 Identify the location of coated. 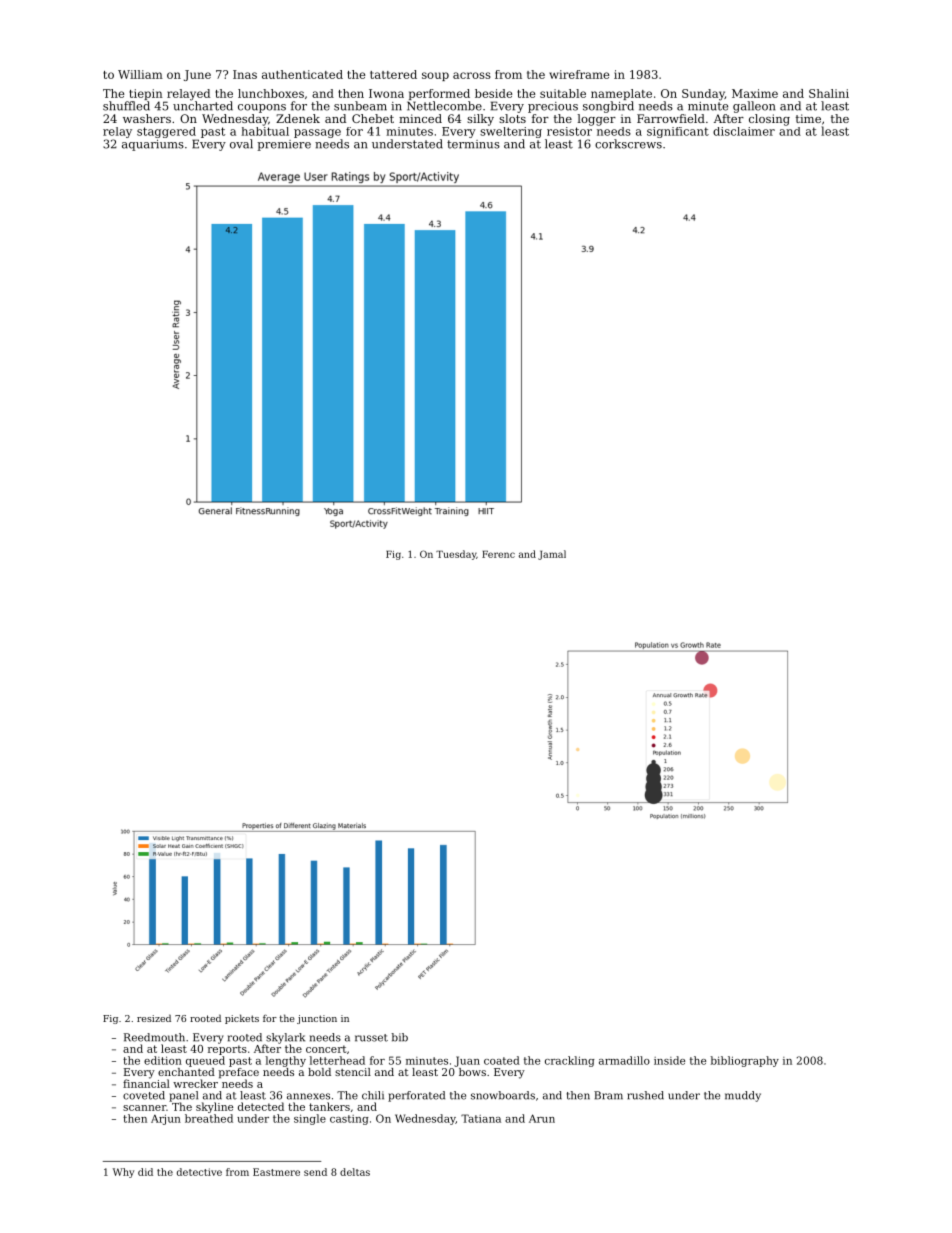
(502, 1060).
